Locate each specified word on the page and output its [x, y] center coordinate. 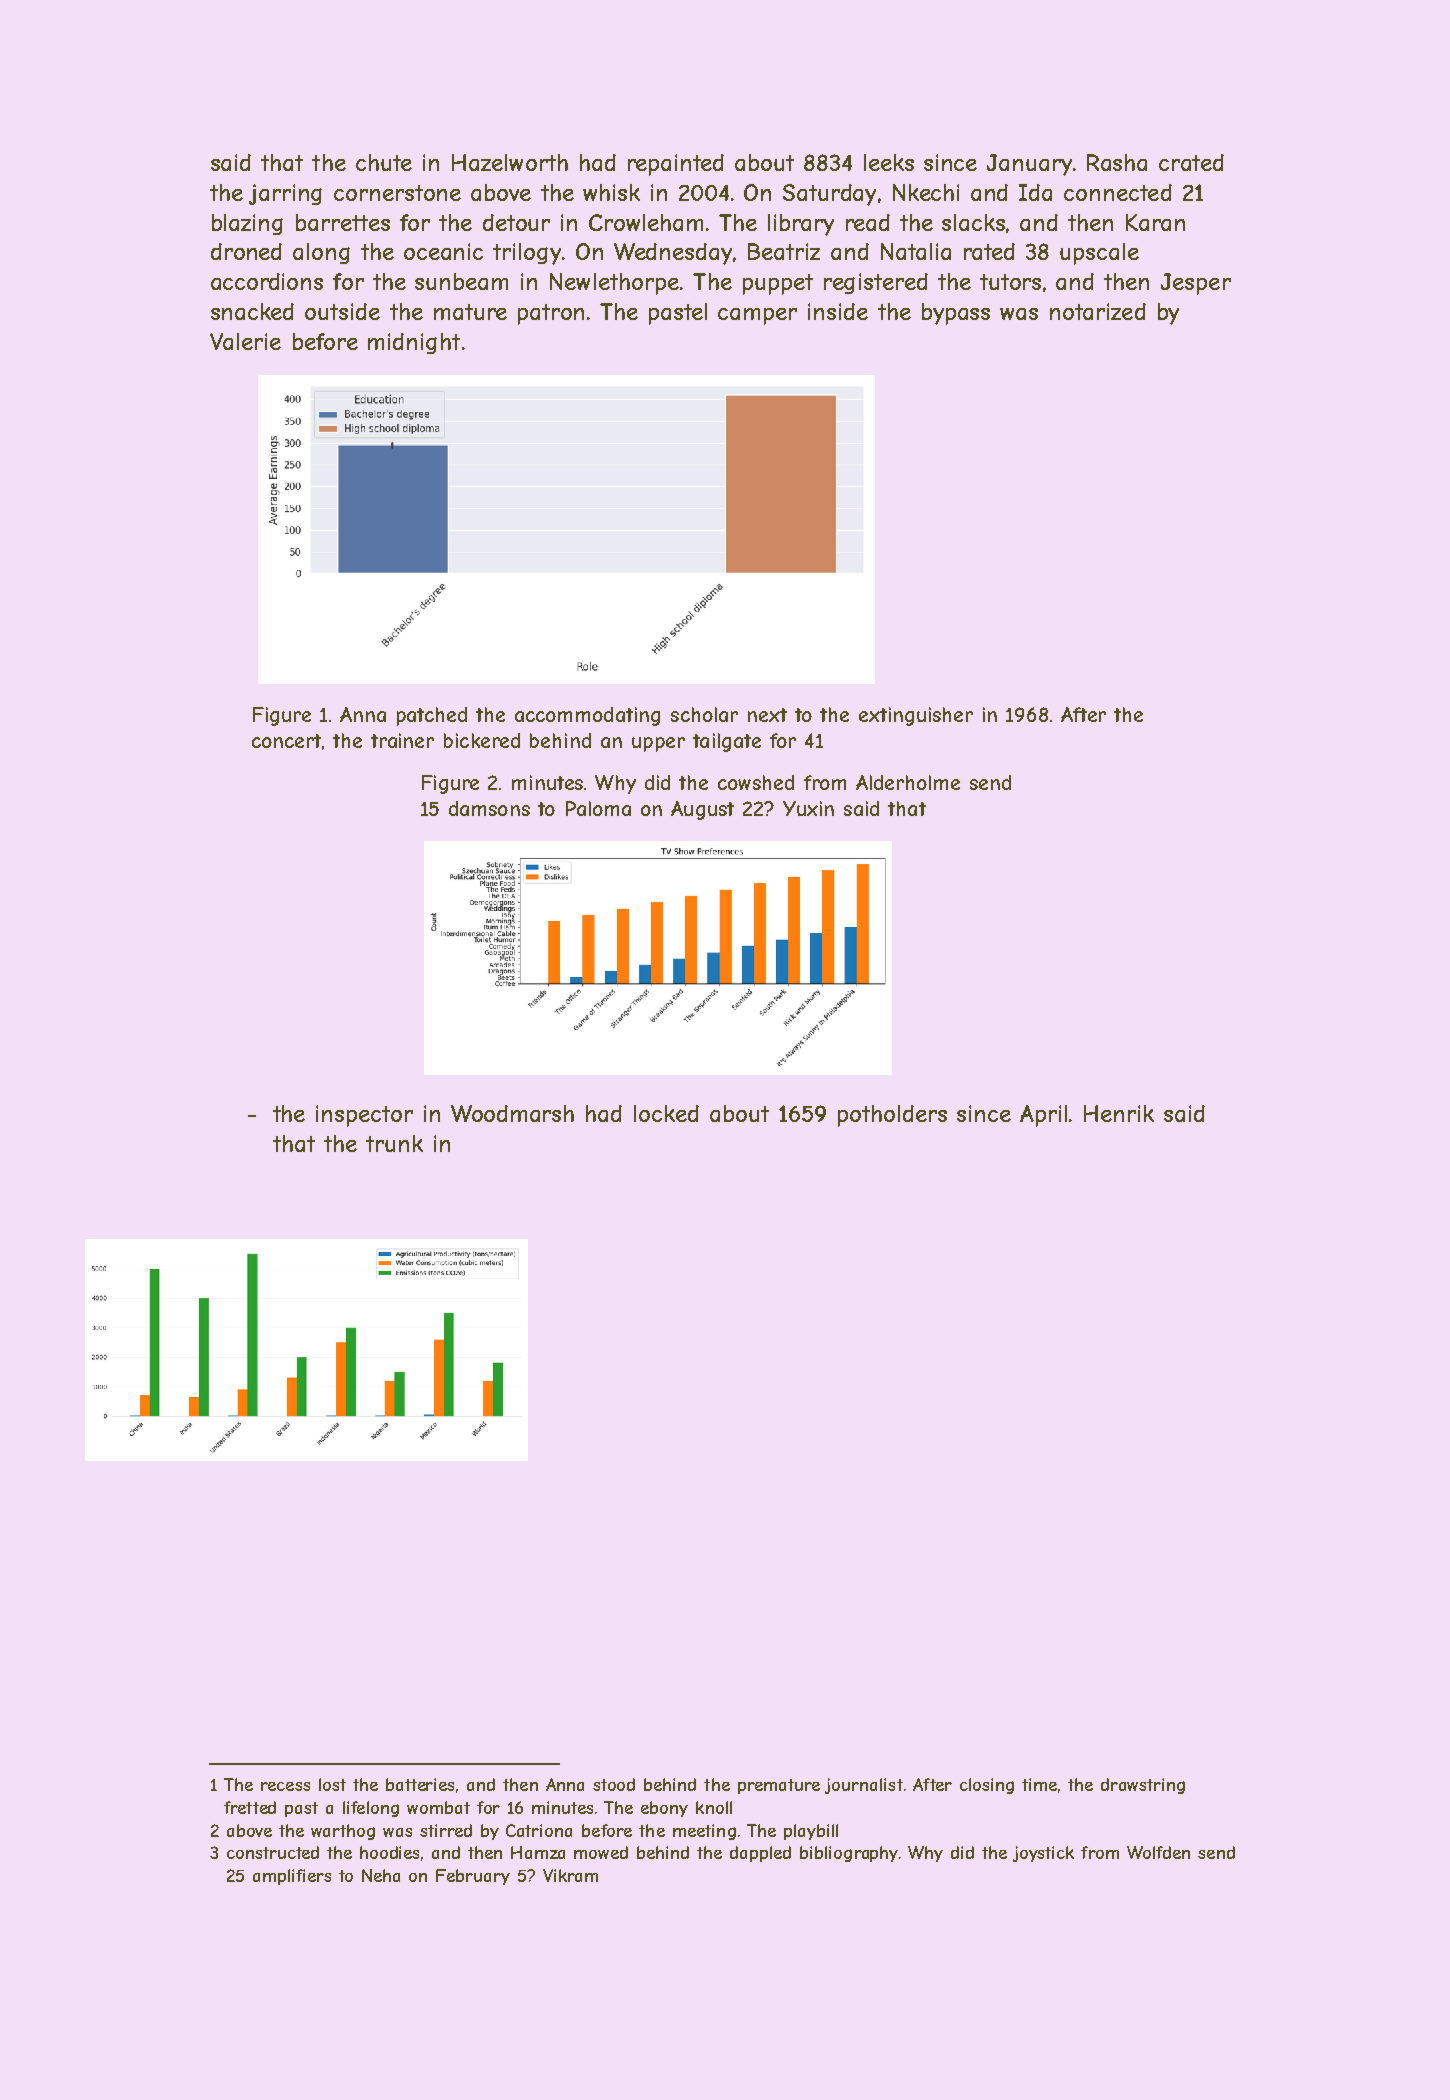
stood [614, 1784]
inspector [364, 1116]
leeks [889, 162]
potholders [892, 1116]
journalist [864, 1786]
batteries [420, 1784]
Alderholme [908, 782]
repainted [676, 165]
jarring [285, 194]
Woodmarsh [512, 1113]
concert [286, 741]
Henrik [1119, 1113]
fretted [250, 1807]
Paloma [598, 808]
